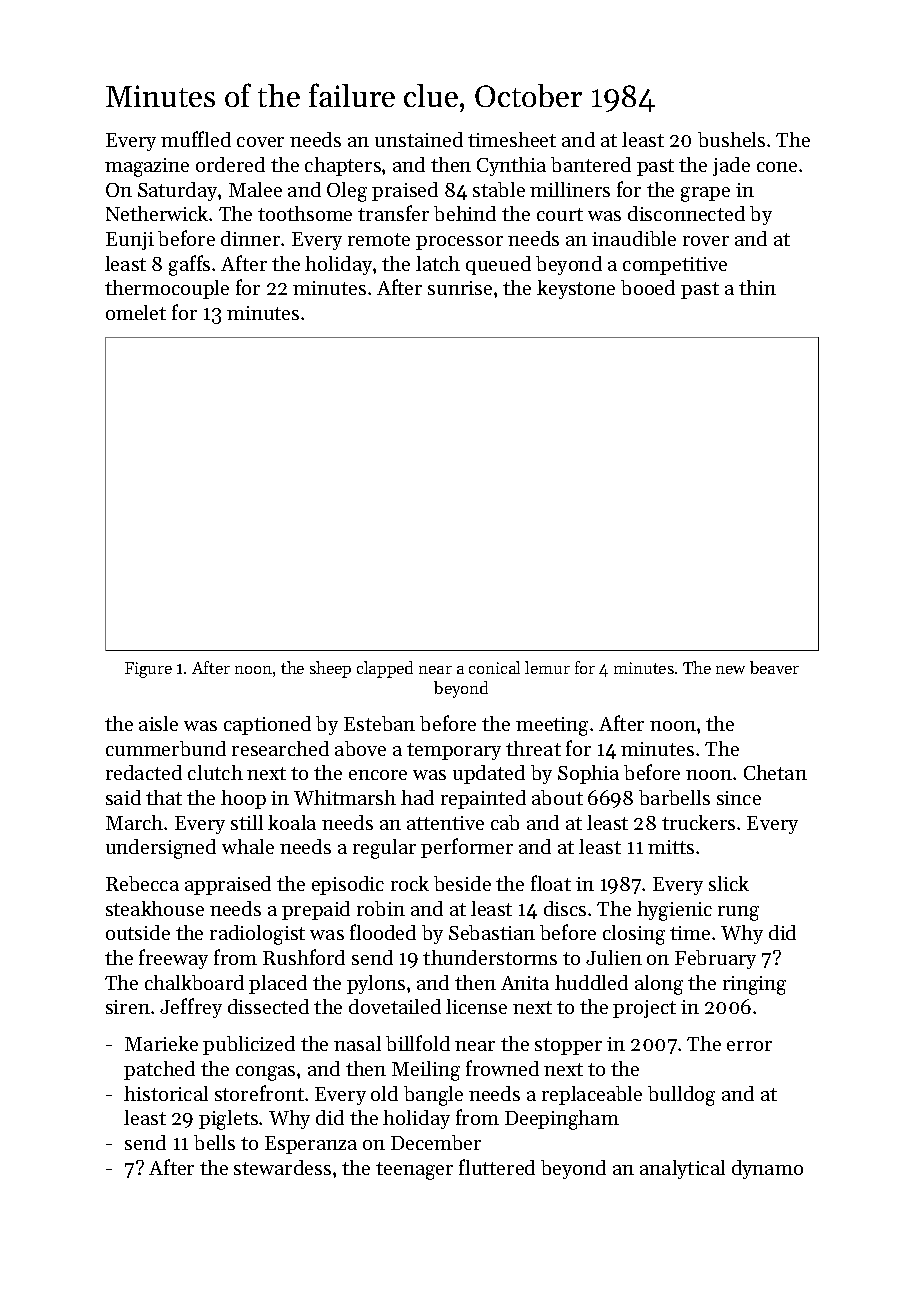 The height and width of the document is (1311, 924). Describe the element at coordinates (385, 669) in the document. I see `clapped` at that location.
